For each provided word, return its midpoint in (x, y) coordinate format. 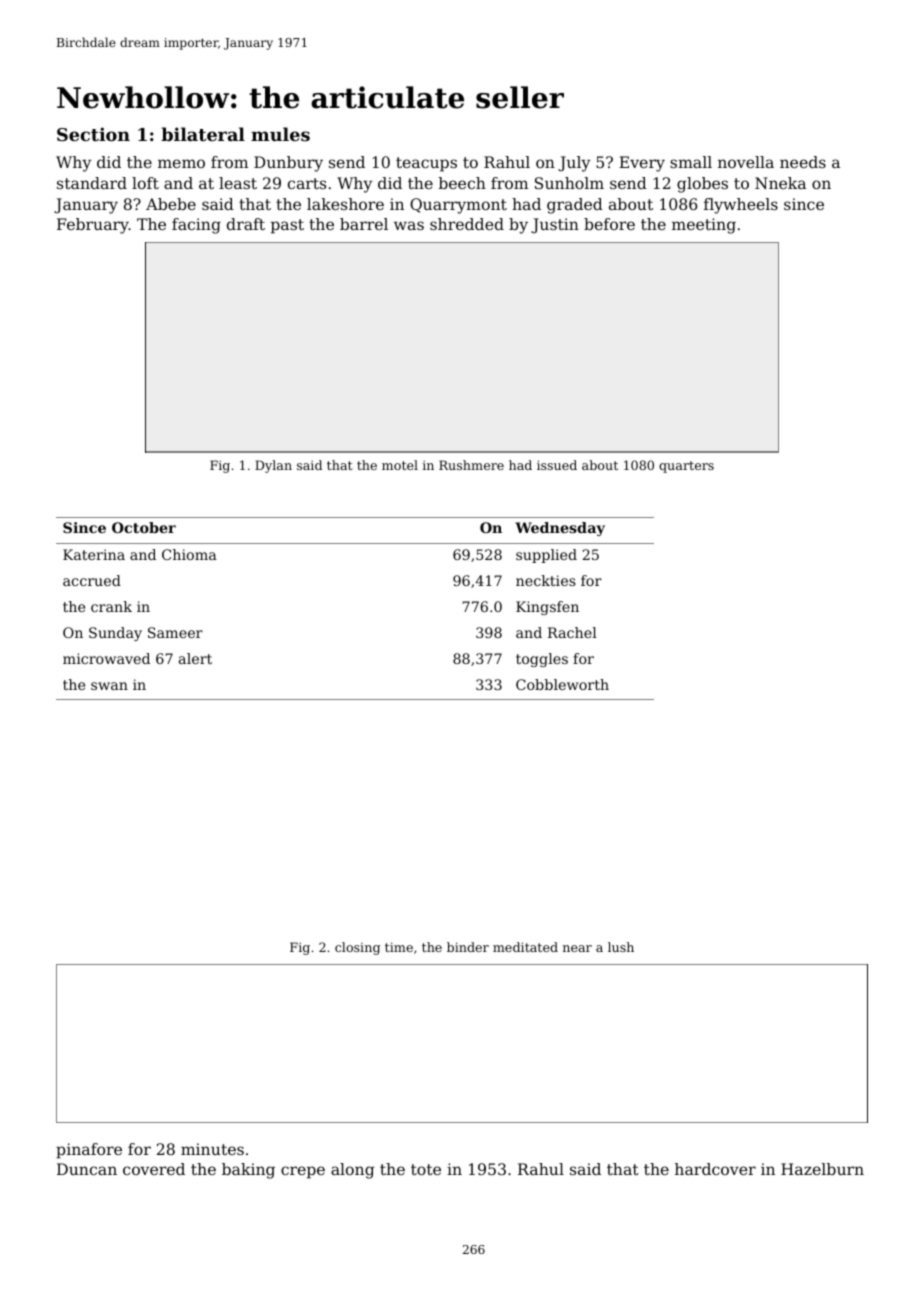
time (399, 947)
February (93, 226)
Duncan (87, 1169)
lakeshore (345, 204)
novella (746, 162)
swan (109, 686)
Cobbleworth (562, 684)
